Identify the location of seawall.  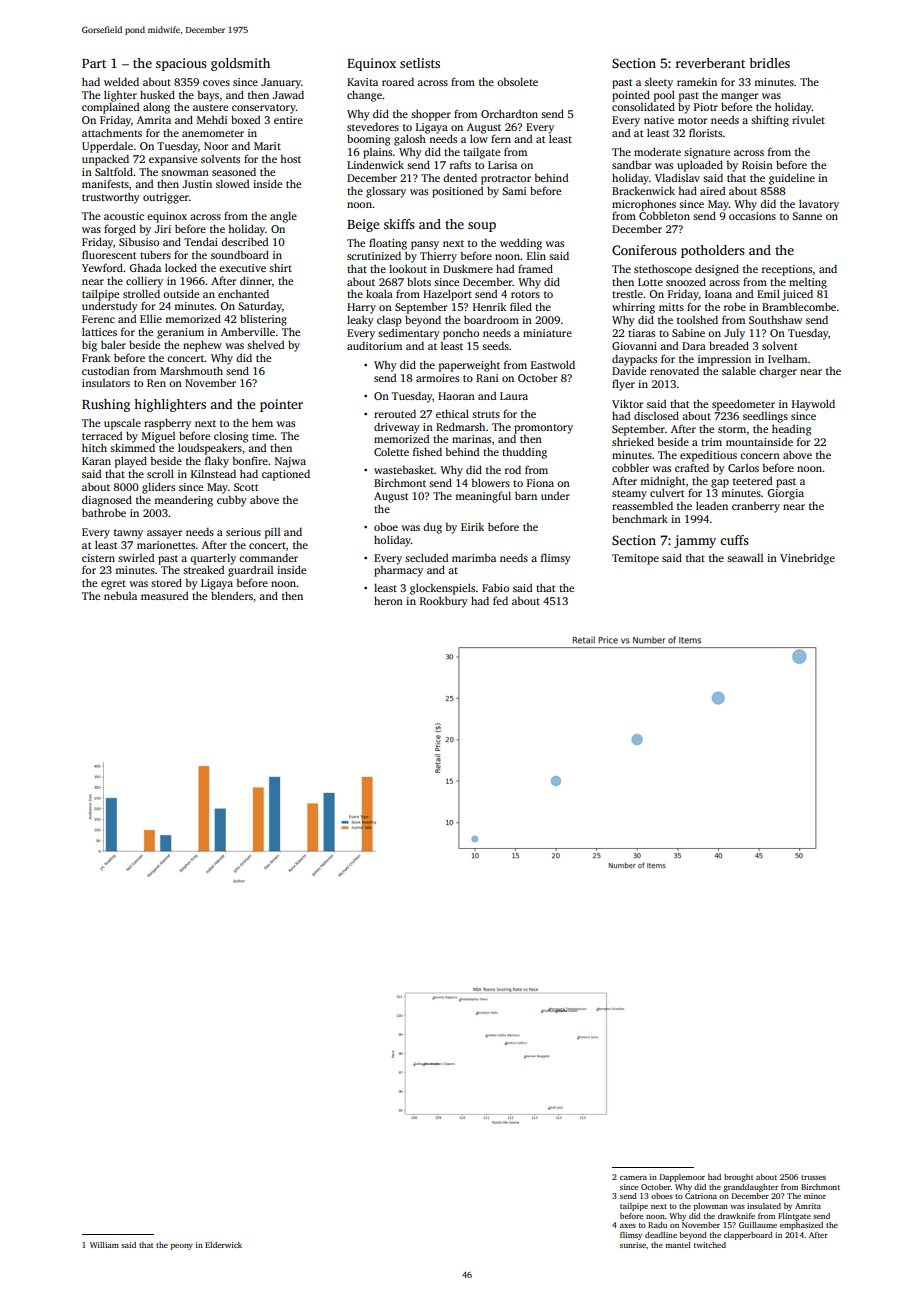
(745, 557).
